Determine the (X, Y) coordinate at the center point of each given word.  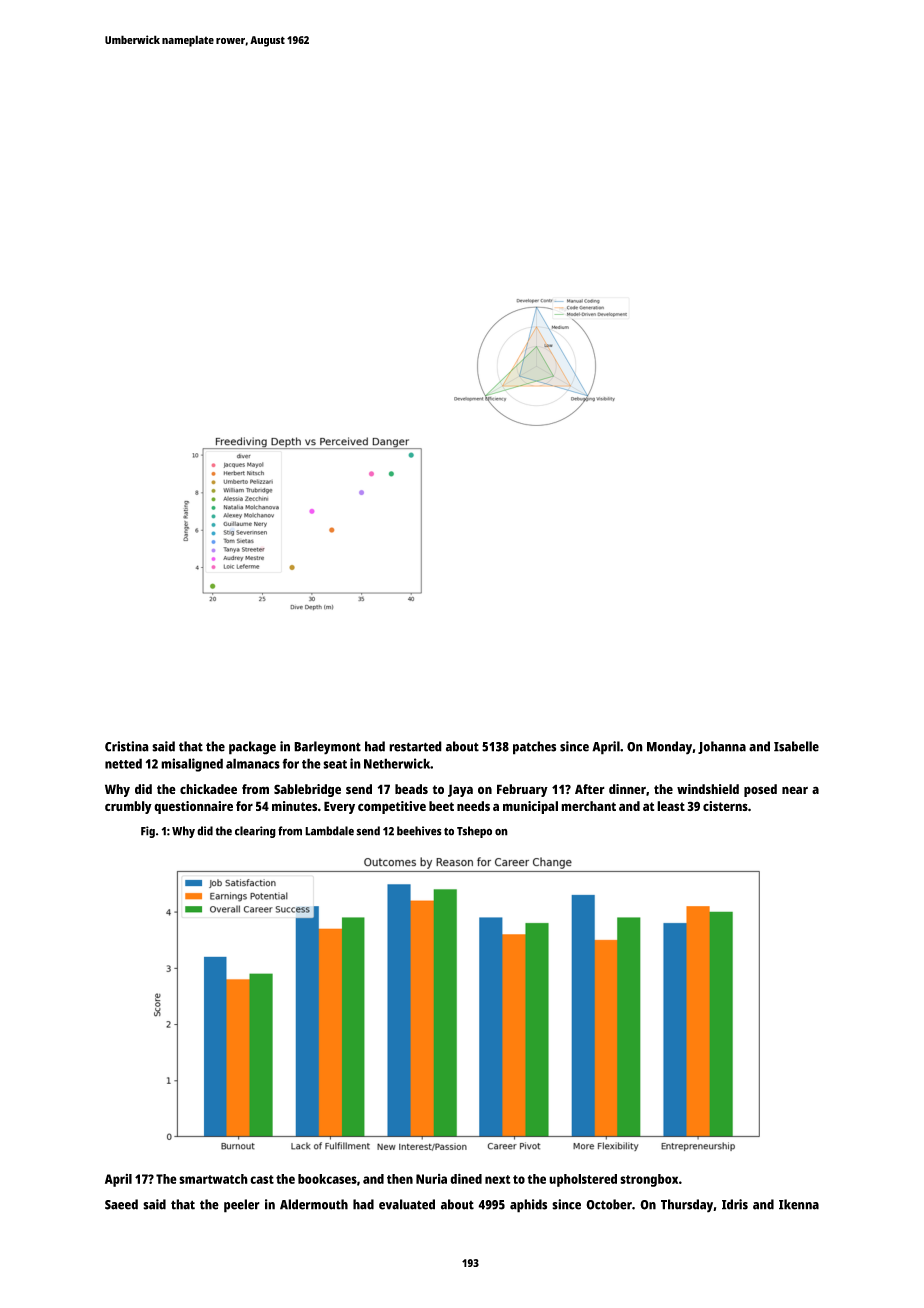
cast (262, 1179)
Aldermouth (314, 1204)
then (400, 1179)
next (498, 1179)
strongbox (649, 1180)
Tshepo (474, 832)
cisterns (725, 806)
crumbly (128, 807)
